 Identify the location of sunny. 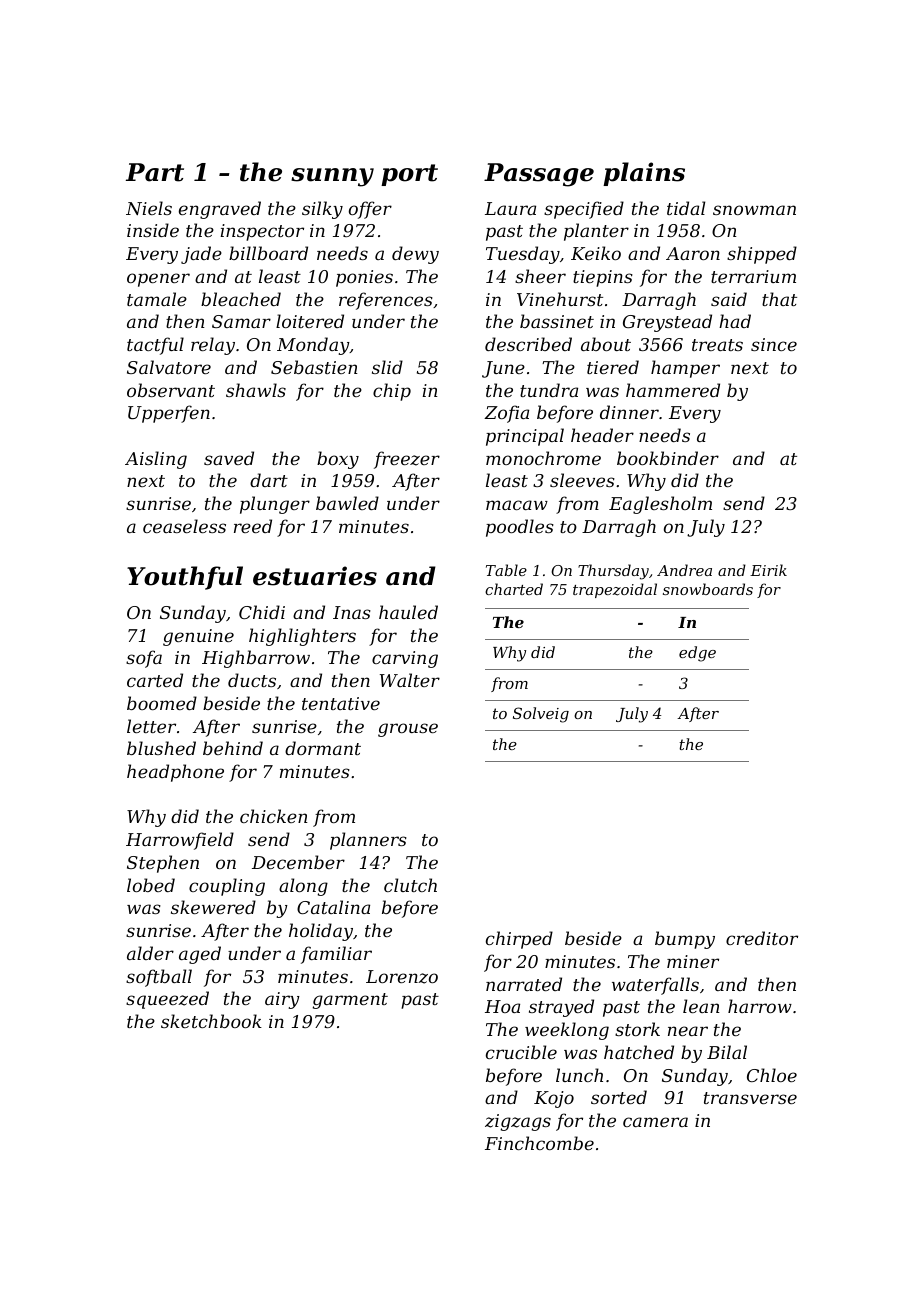
(332, 177).
